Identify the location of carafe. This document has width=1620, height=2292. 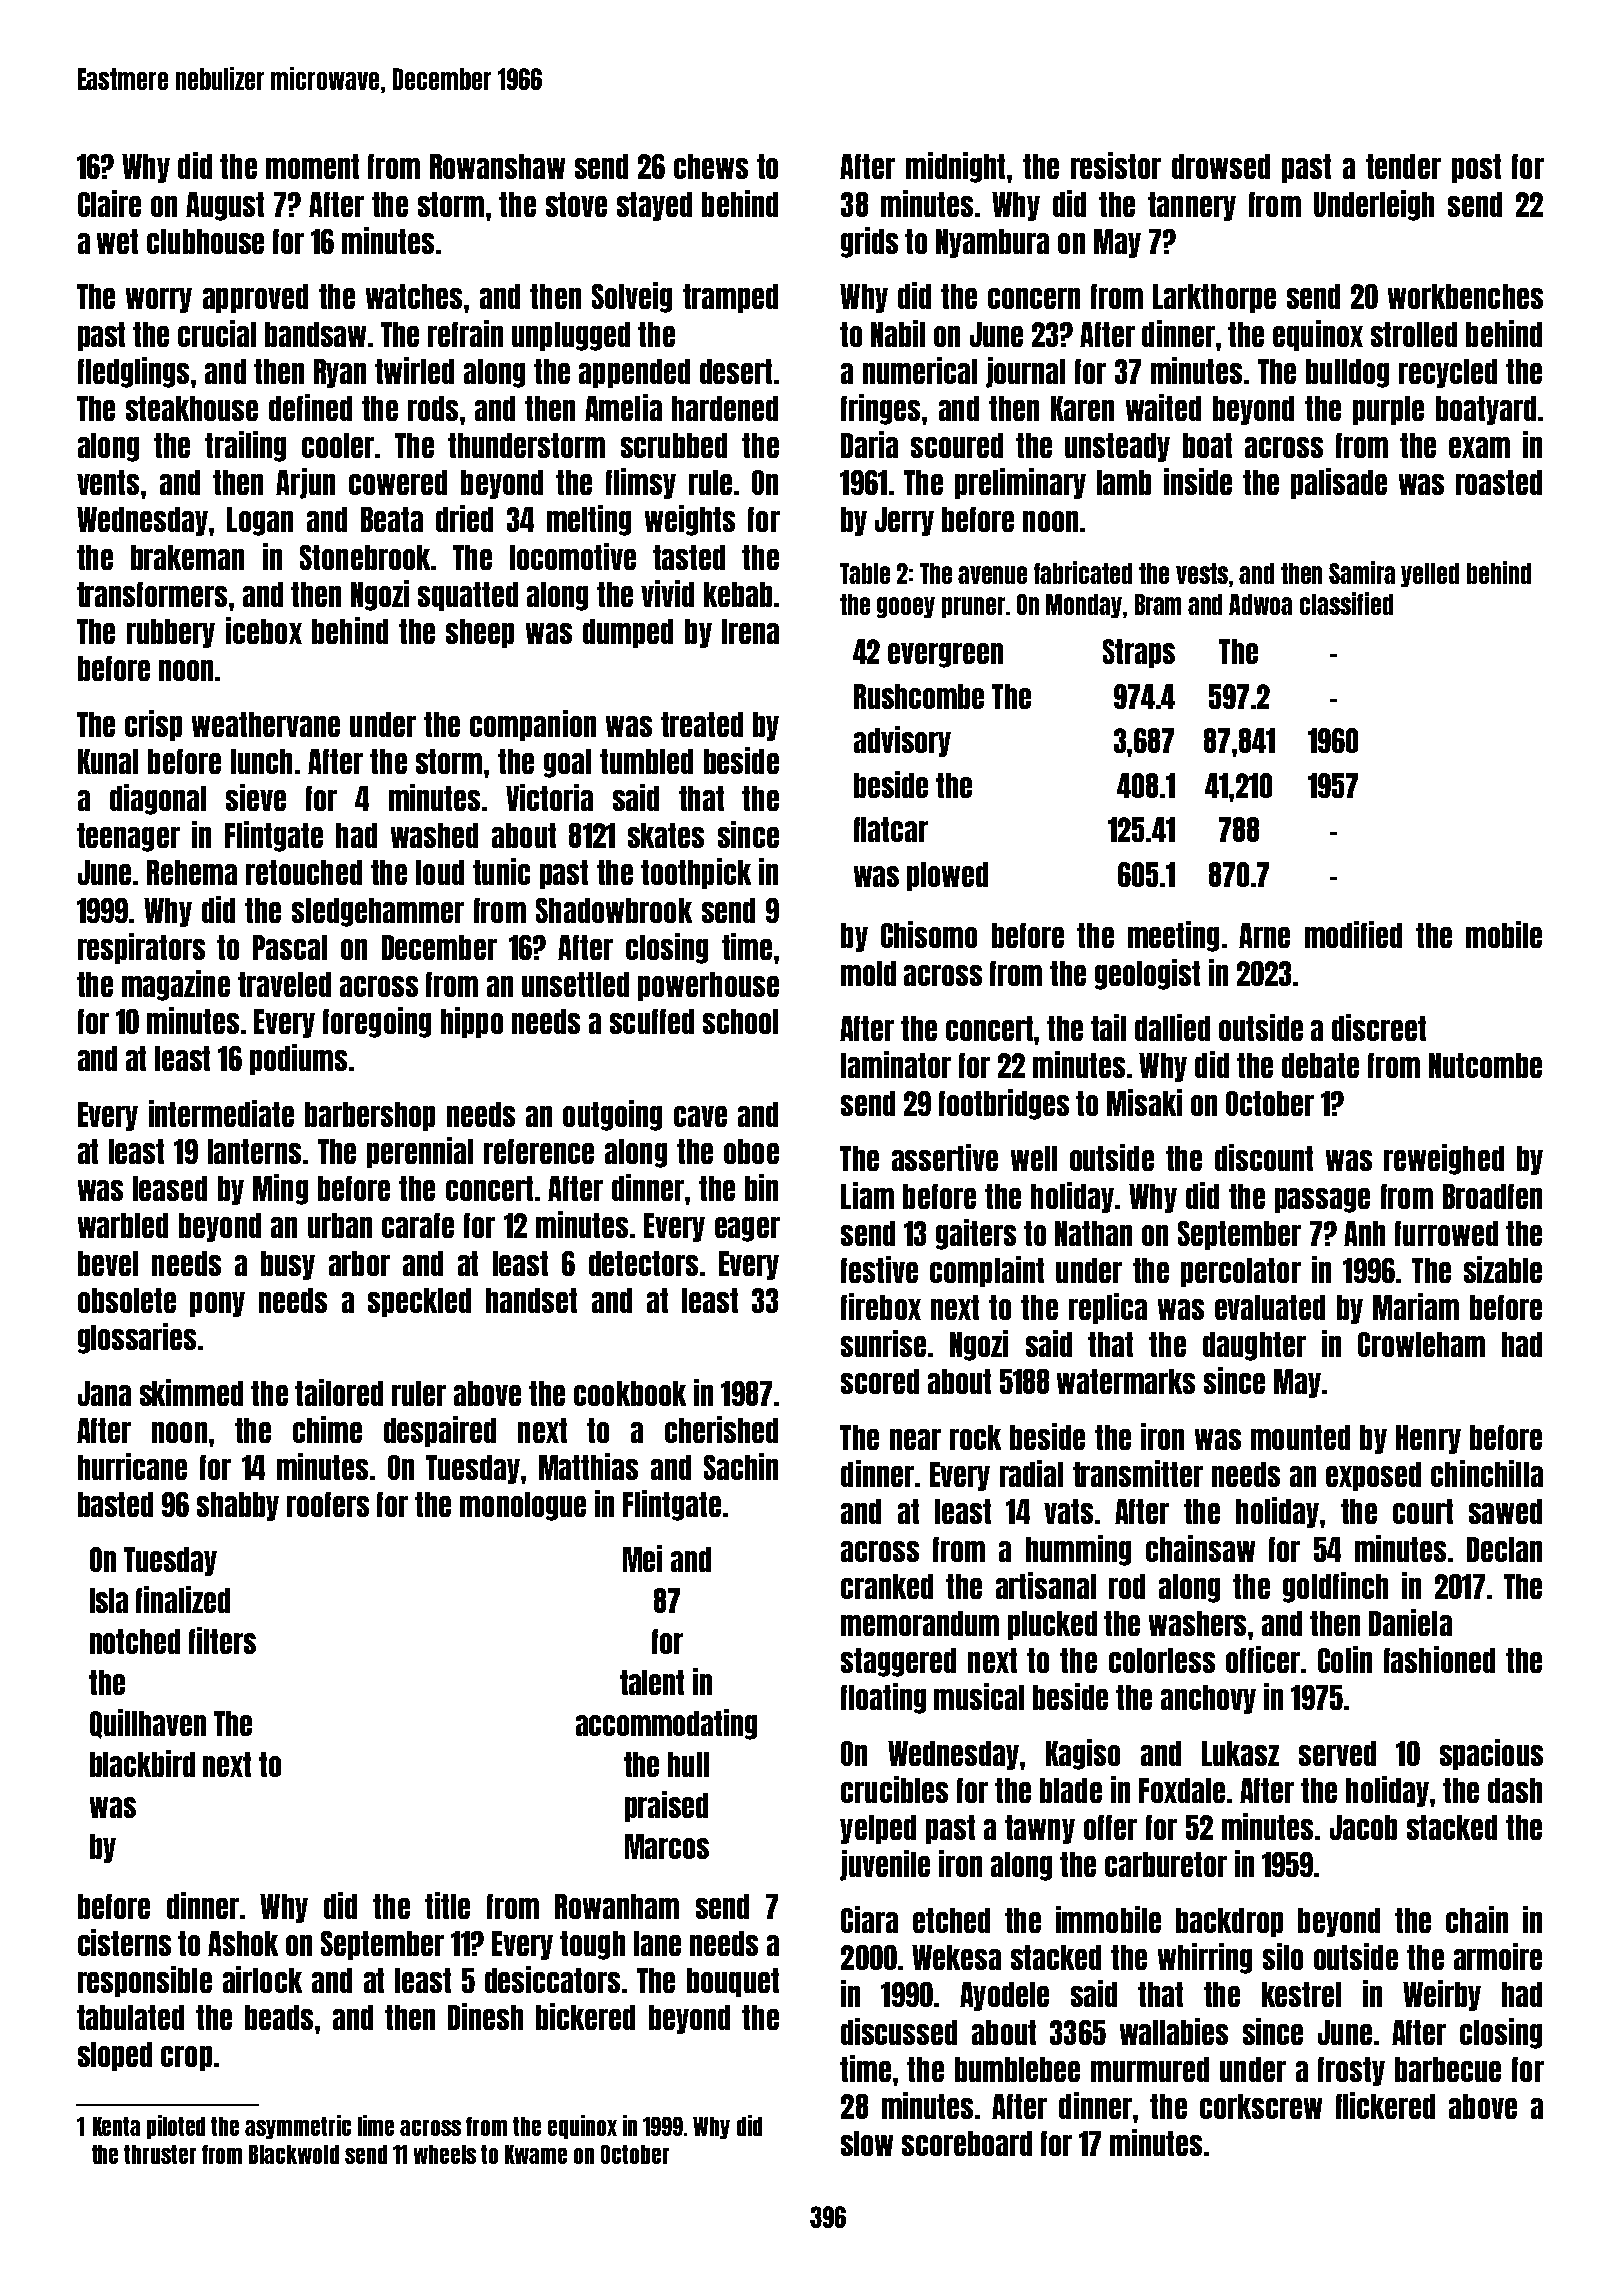
(418, 1225).
